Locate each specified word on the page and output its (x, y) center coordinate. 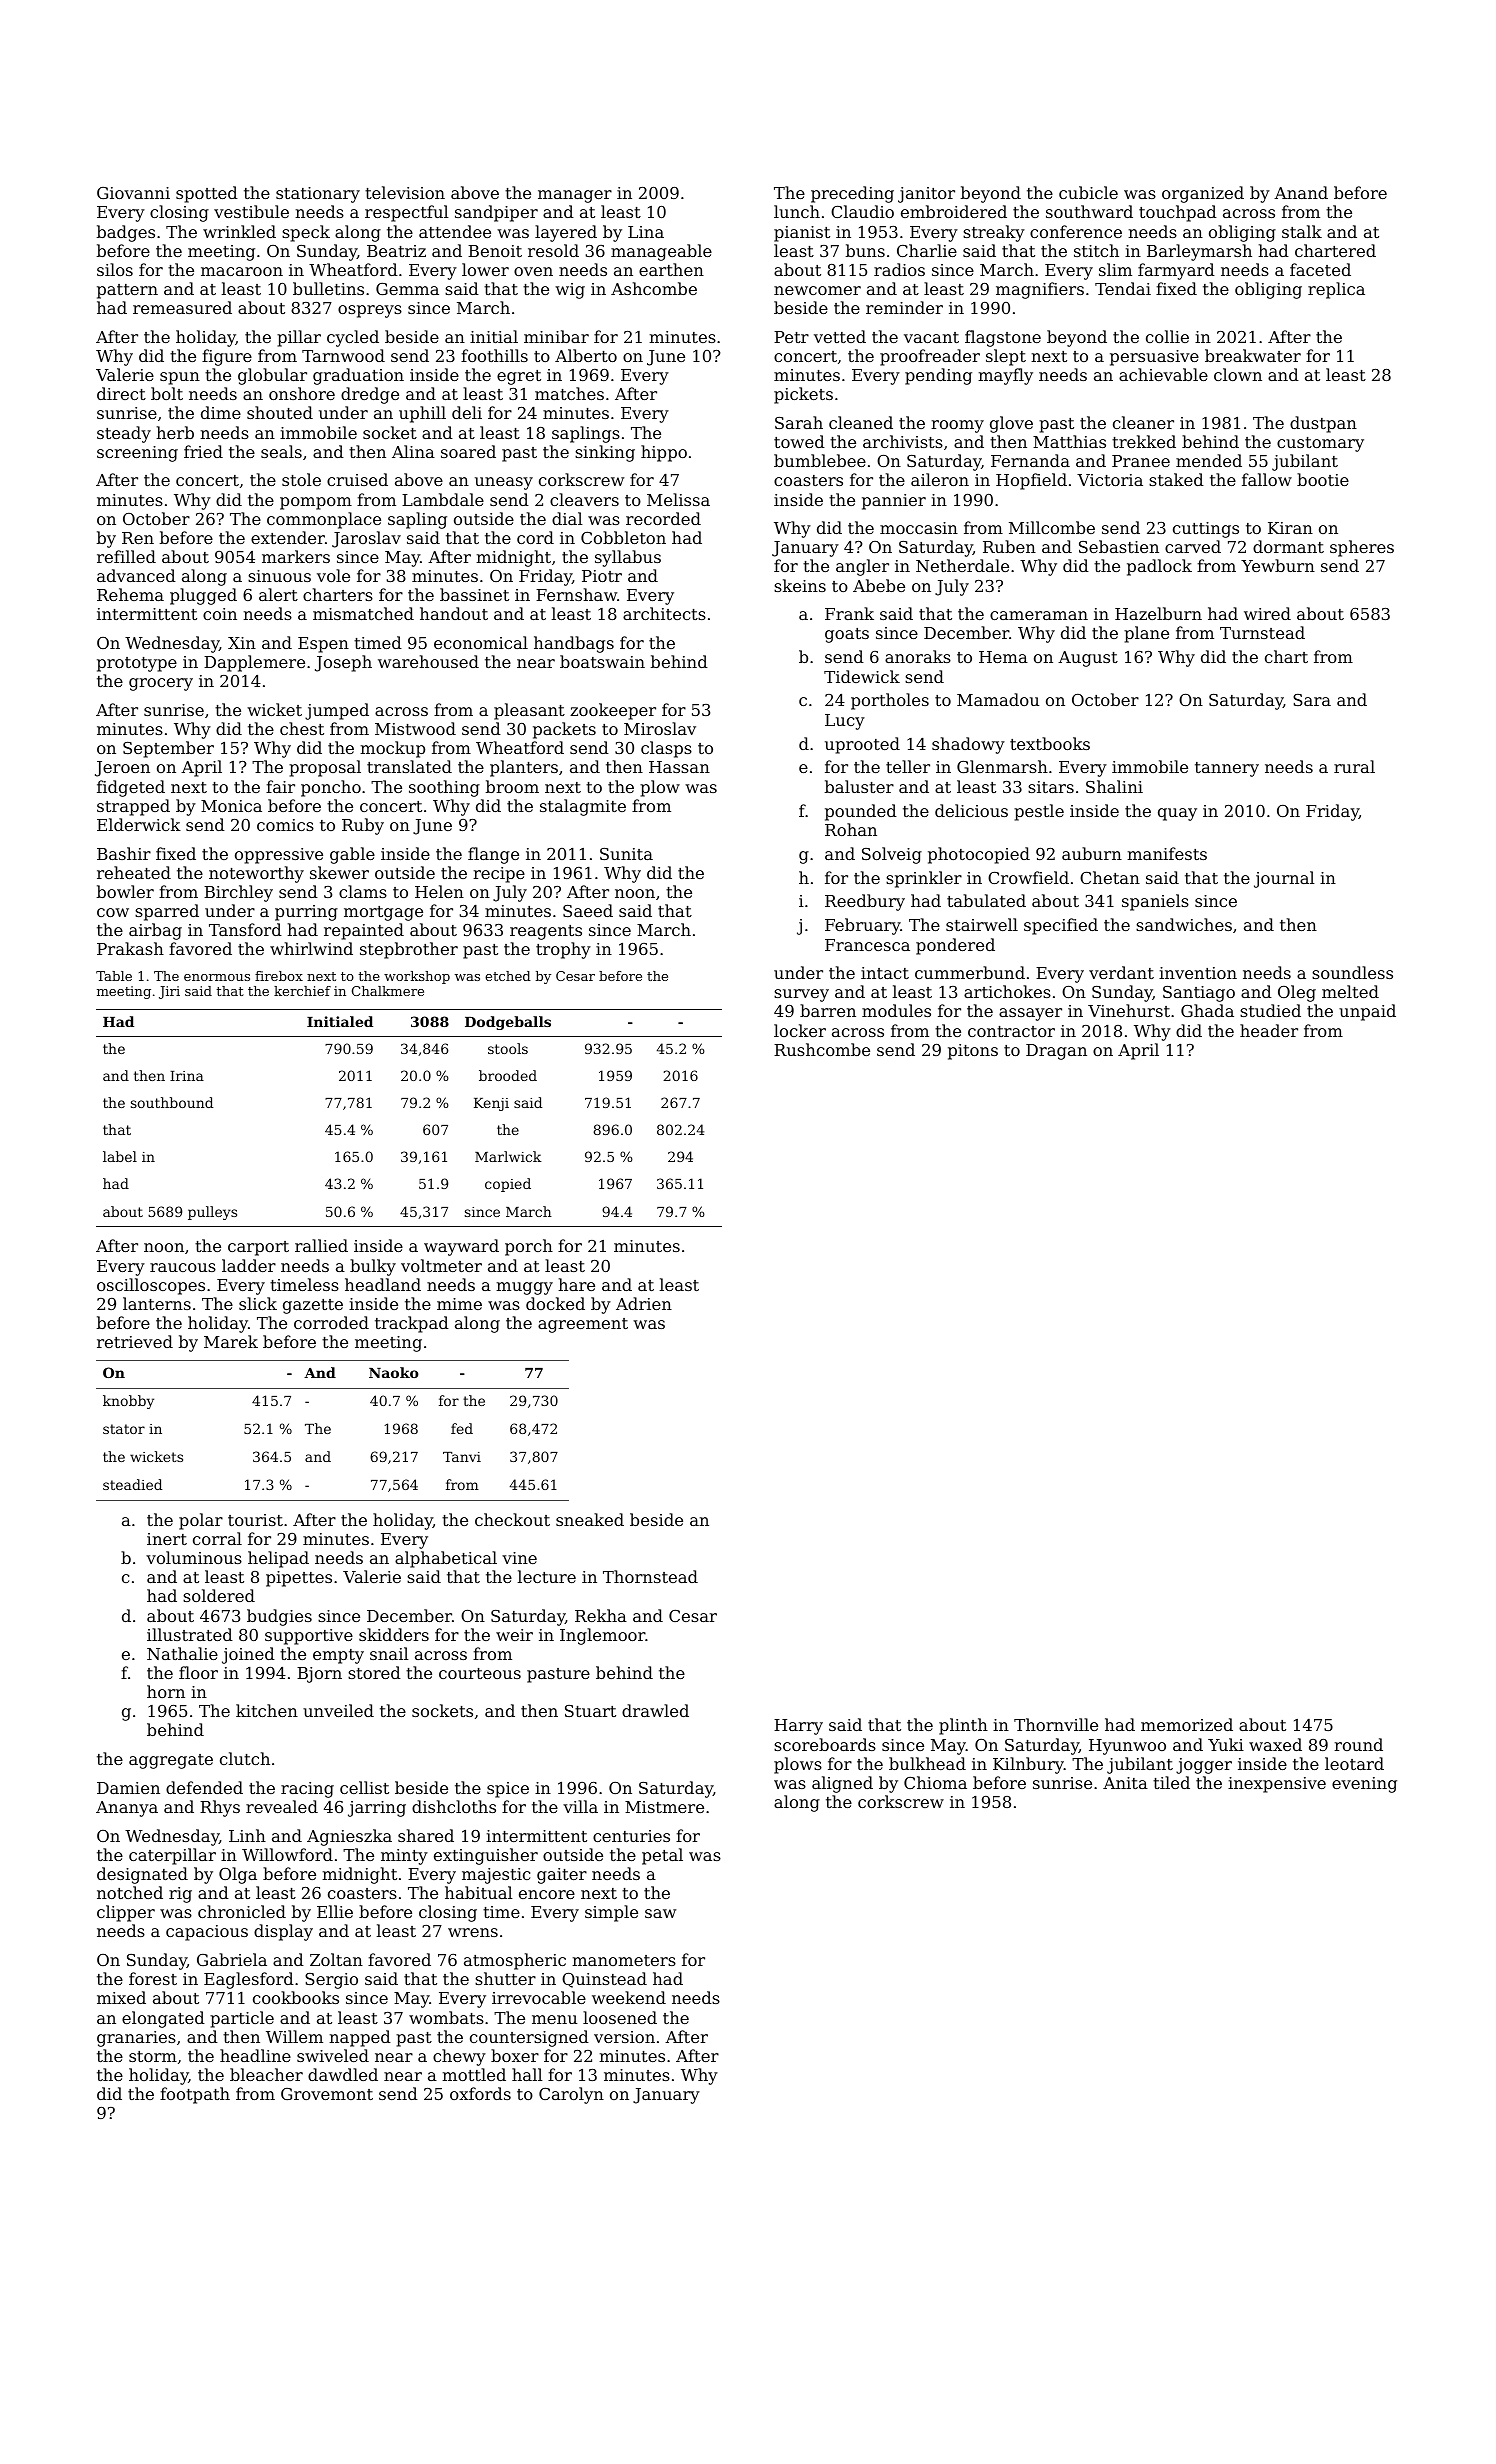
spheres (1362, 548)
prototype (137, 664)
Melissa (678, 499)
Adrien (644, 1303)
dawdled (343, 2074)
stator (124, 1429)
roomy (957, 426)
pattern (127, 291)
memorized (1187, 1724)
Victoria (1110, 480)
